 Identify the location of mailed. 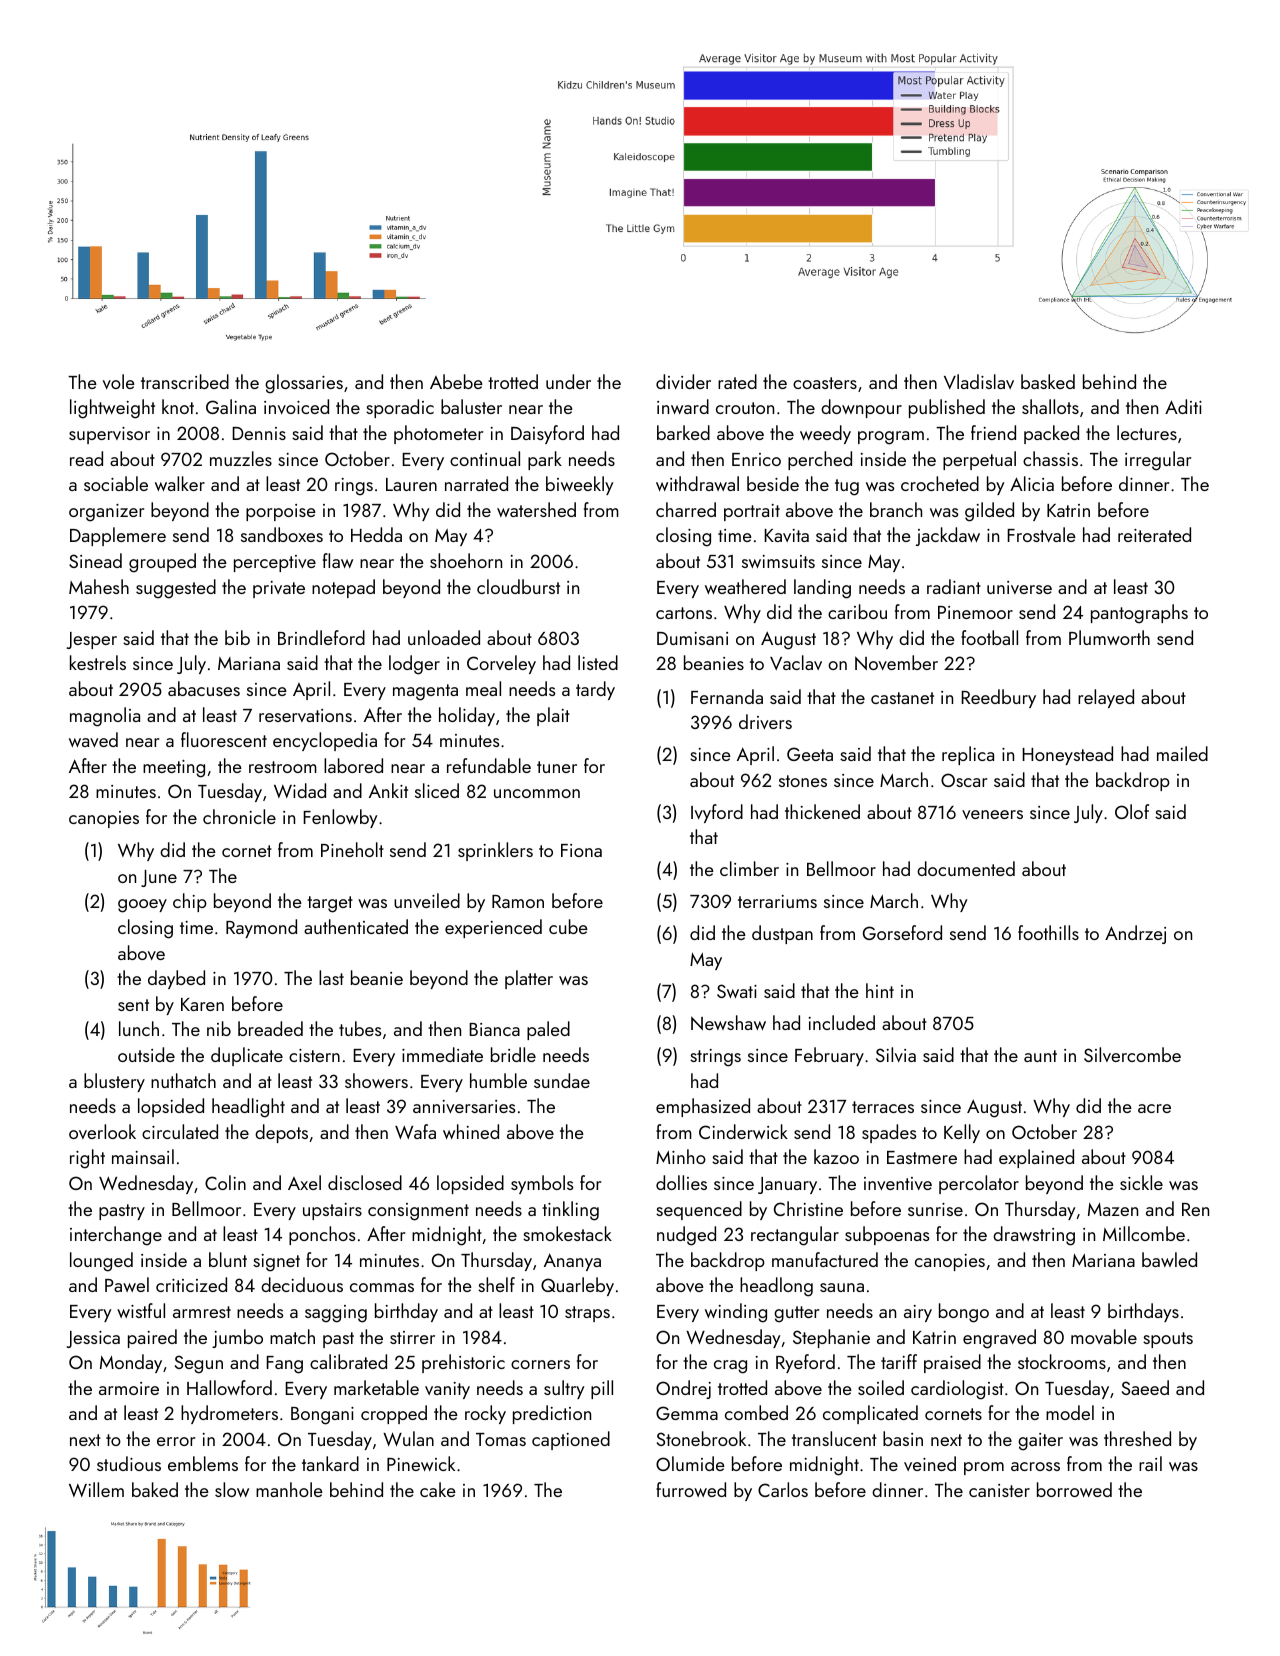
(1182, 753).
